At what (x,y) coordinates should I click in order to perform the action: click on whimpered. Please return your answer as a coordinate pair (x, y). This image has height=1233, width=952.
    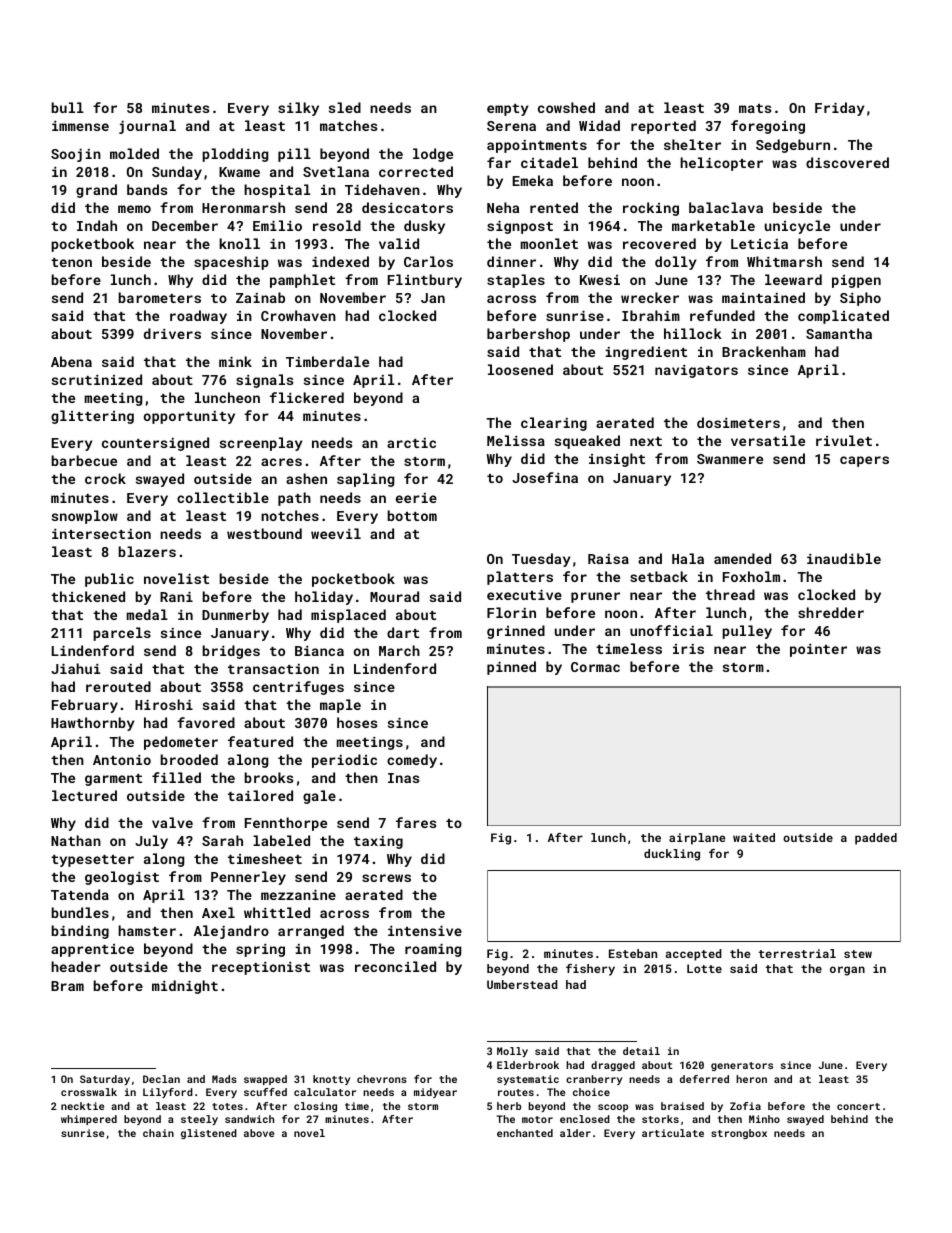
    Looking at the image, I should click on (89, 1120).
